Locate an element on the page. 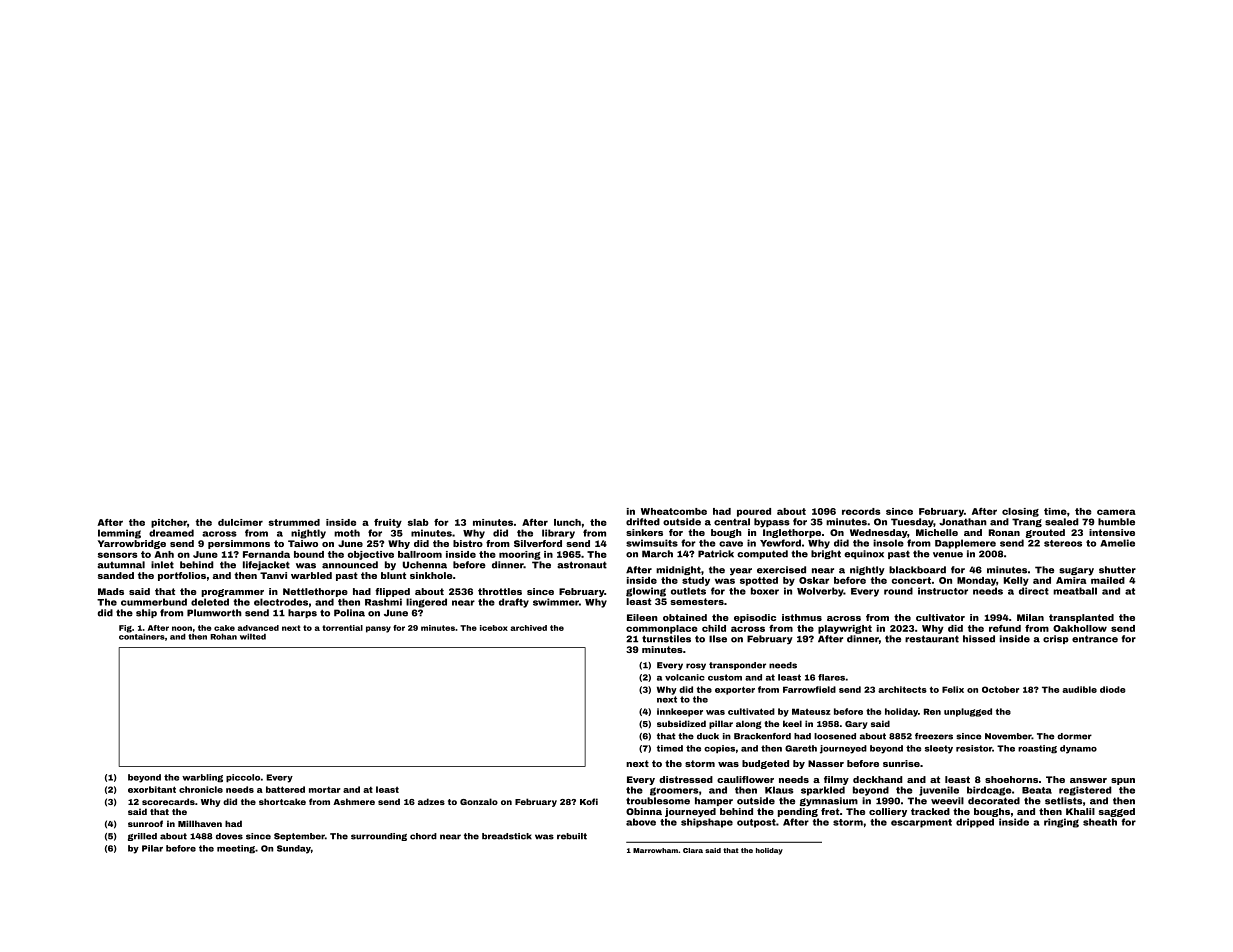  pitcher is located at coordinates (169, 523).
